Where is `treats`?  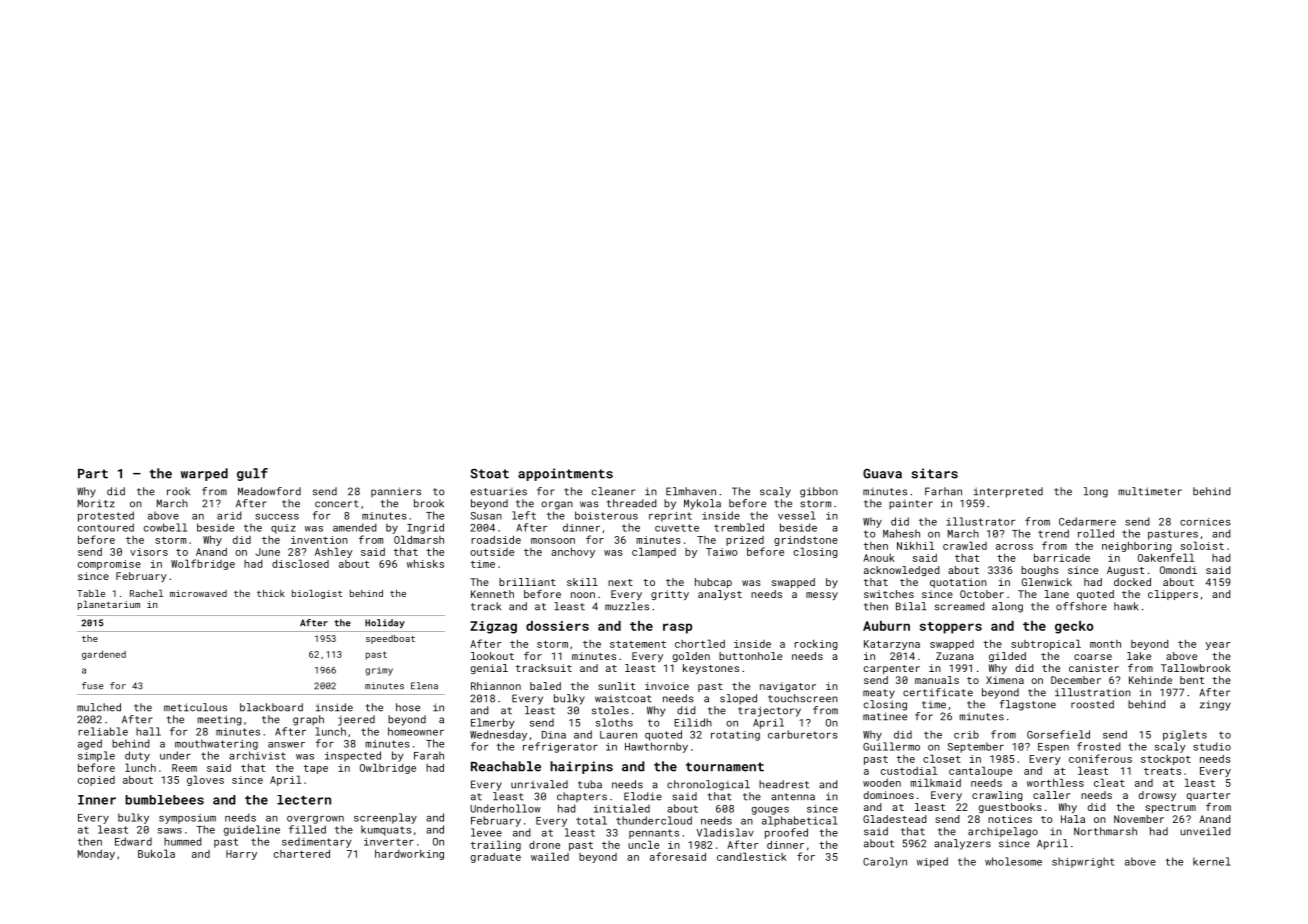
treats is located at coordinates (1162, 771).
